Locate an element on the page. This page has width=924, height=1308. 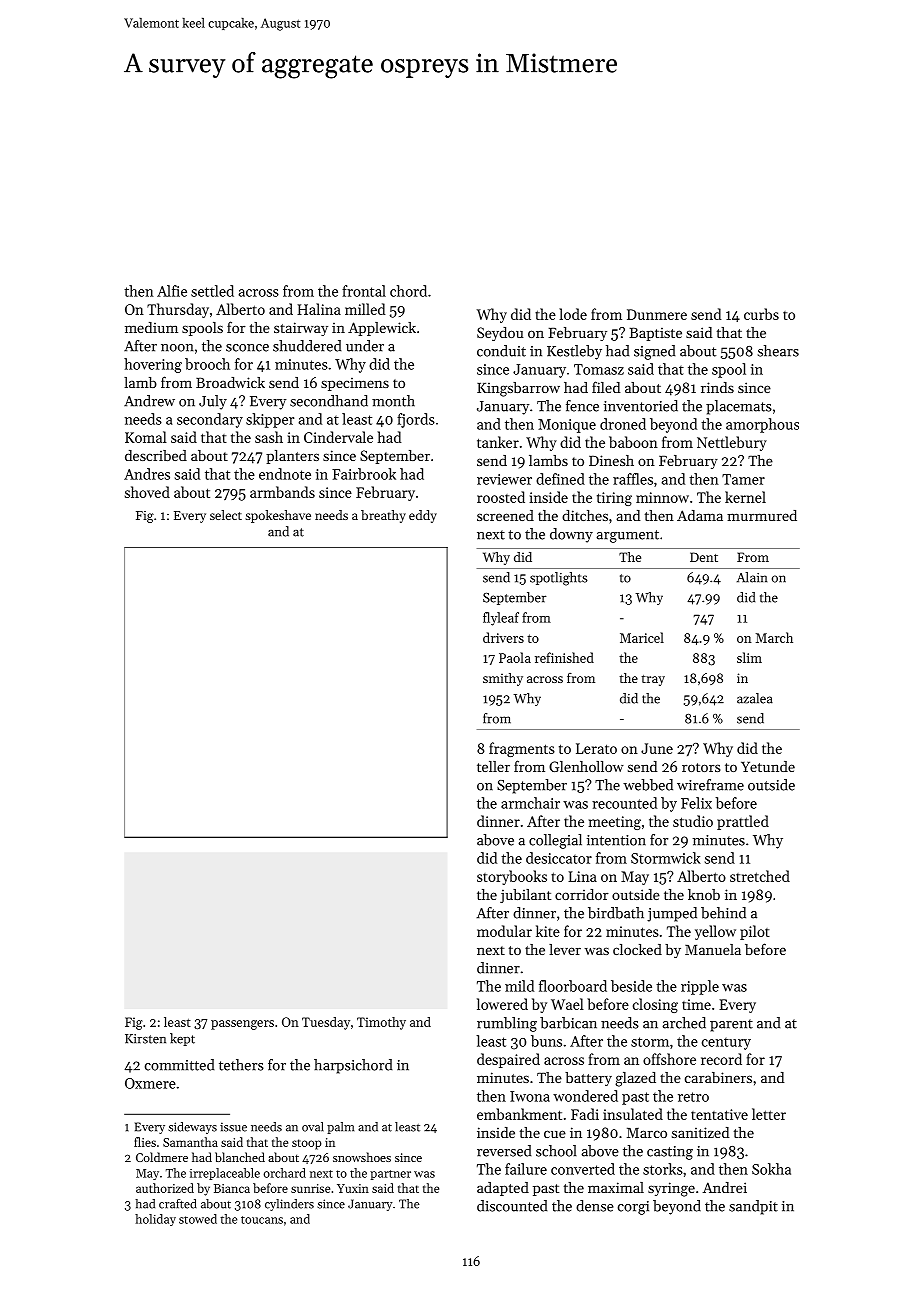
holiday is located at coordinates (155, 1220).
